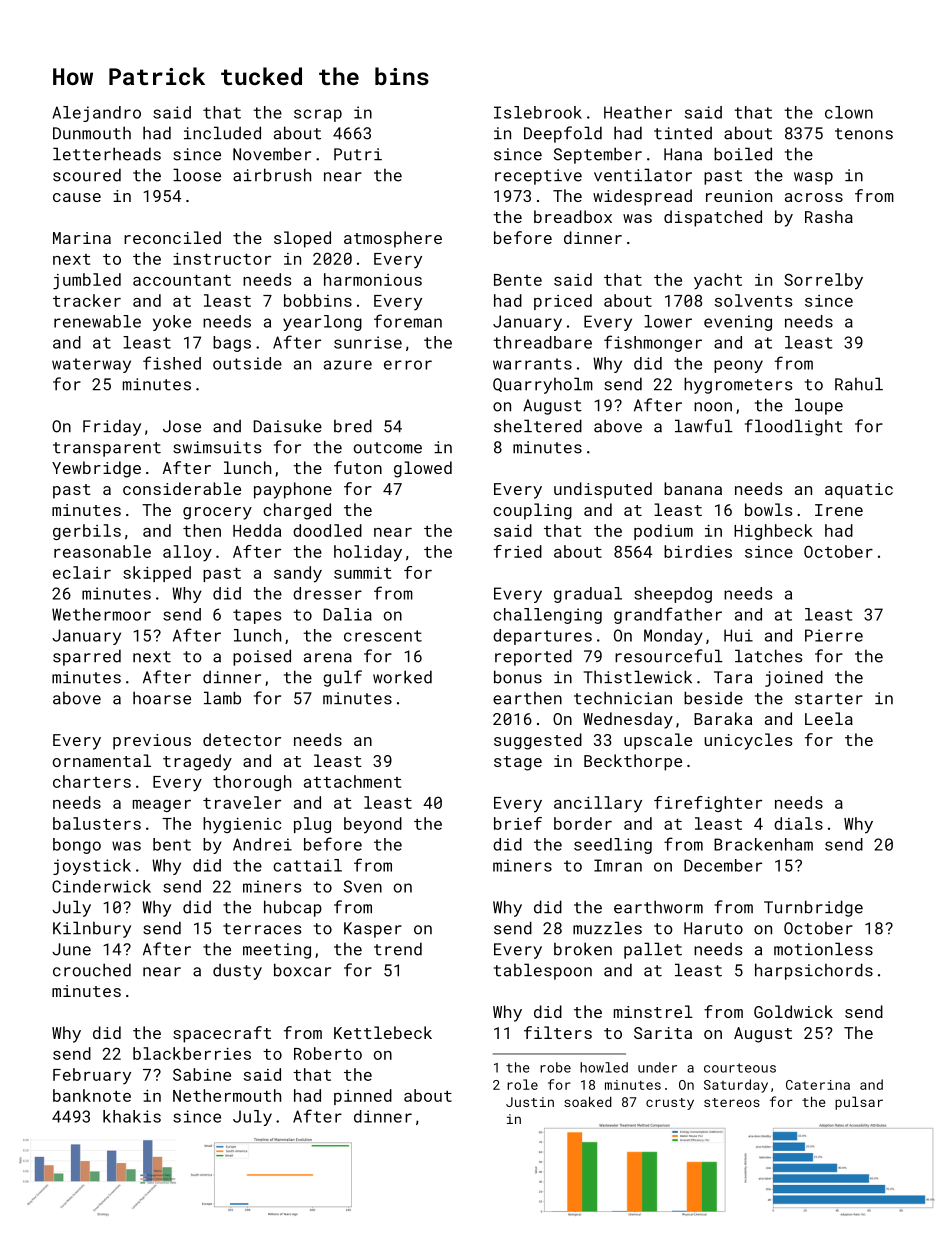 This page has width=952, height=1233. What do you see at coordinates (773, 532) in the page?
I see `Highbeck` at bounding box center [773, 532].
